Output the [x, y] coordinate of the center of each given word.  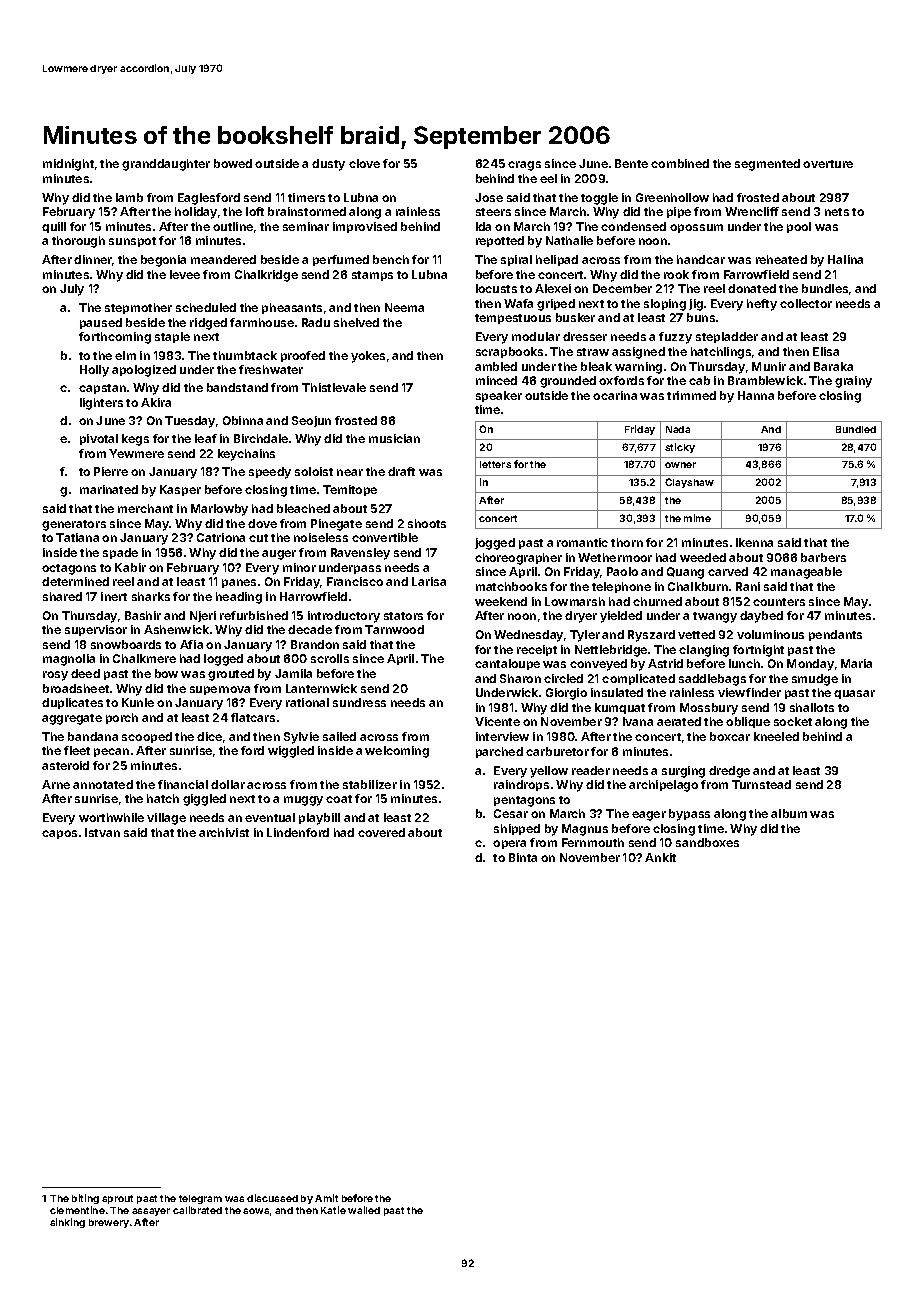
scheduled [206, 307]
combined [680, 163]
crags [524, 166]
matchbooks [511, 586]
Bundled [856, 429]
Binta [523, 857]
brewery [109, 1223]
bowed [233, 163]
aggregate [72, 719]
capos [59, 834]
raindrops [521, 785]
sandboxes [707, 842]
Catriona [221, 537]
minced [496, 380]
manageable [806, 573]
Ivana [638, 721]
